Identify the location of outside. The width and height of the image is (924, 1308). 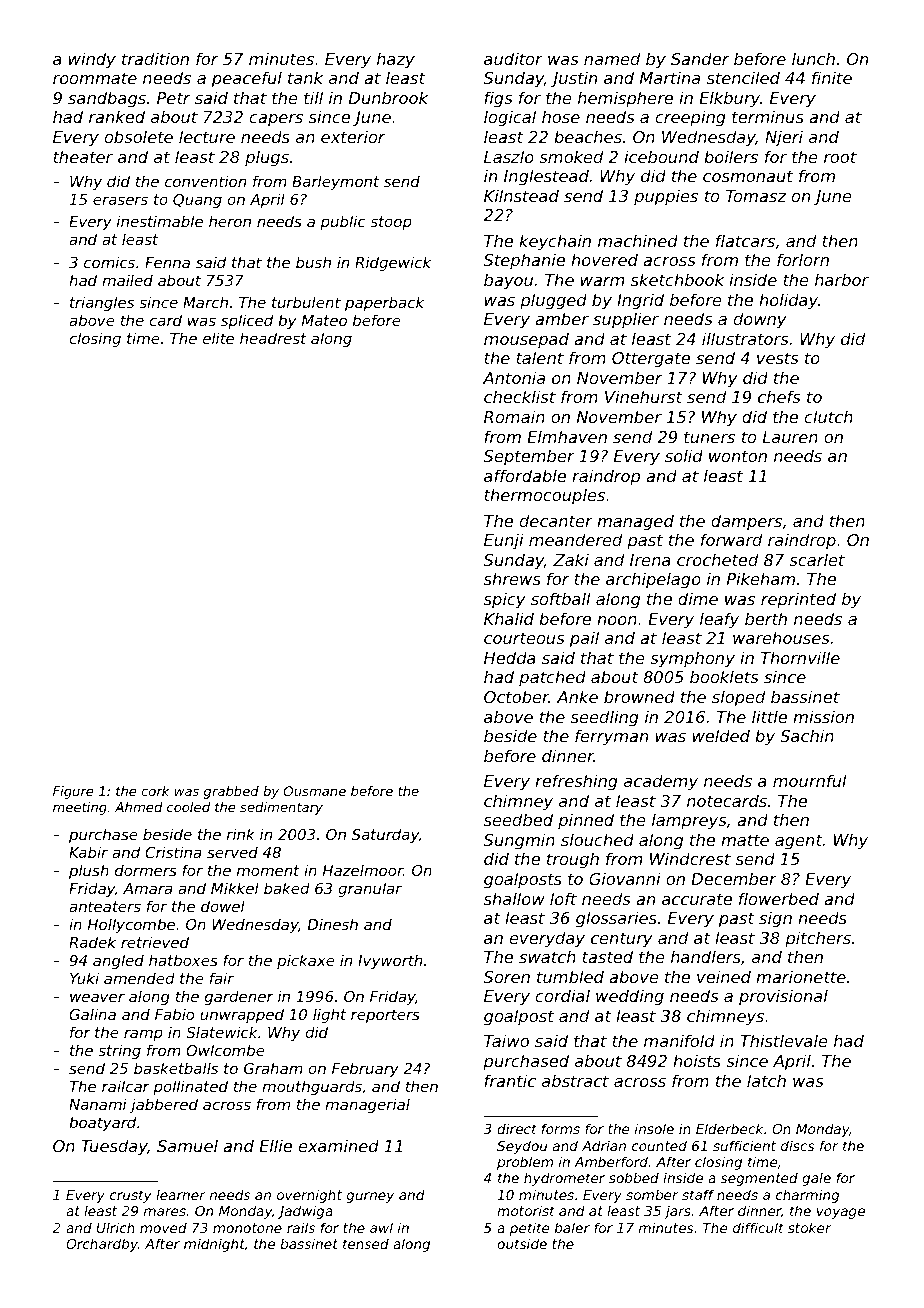
(522, 1243).
